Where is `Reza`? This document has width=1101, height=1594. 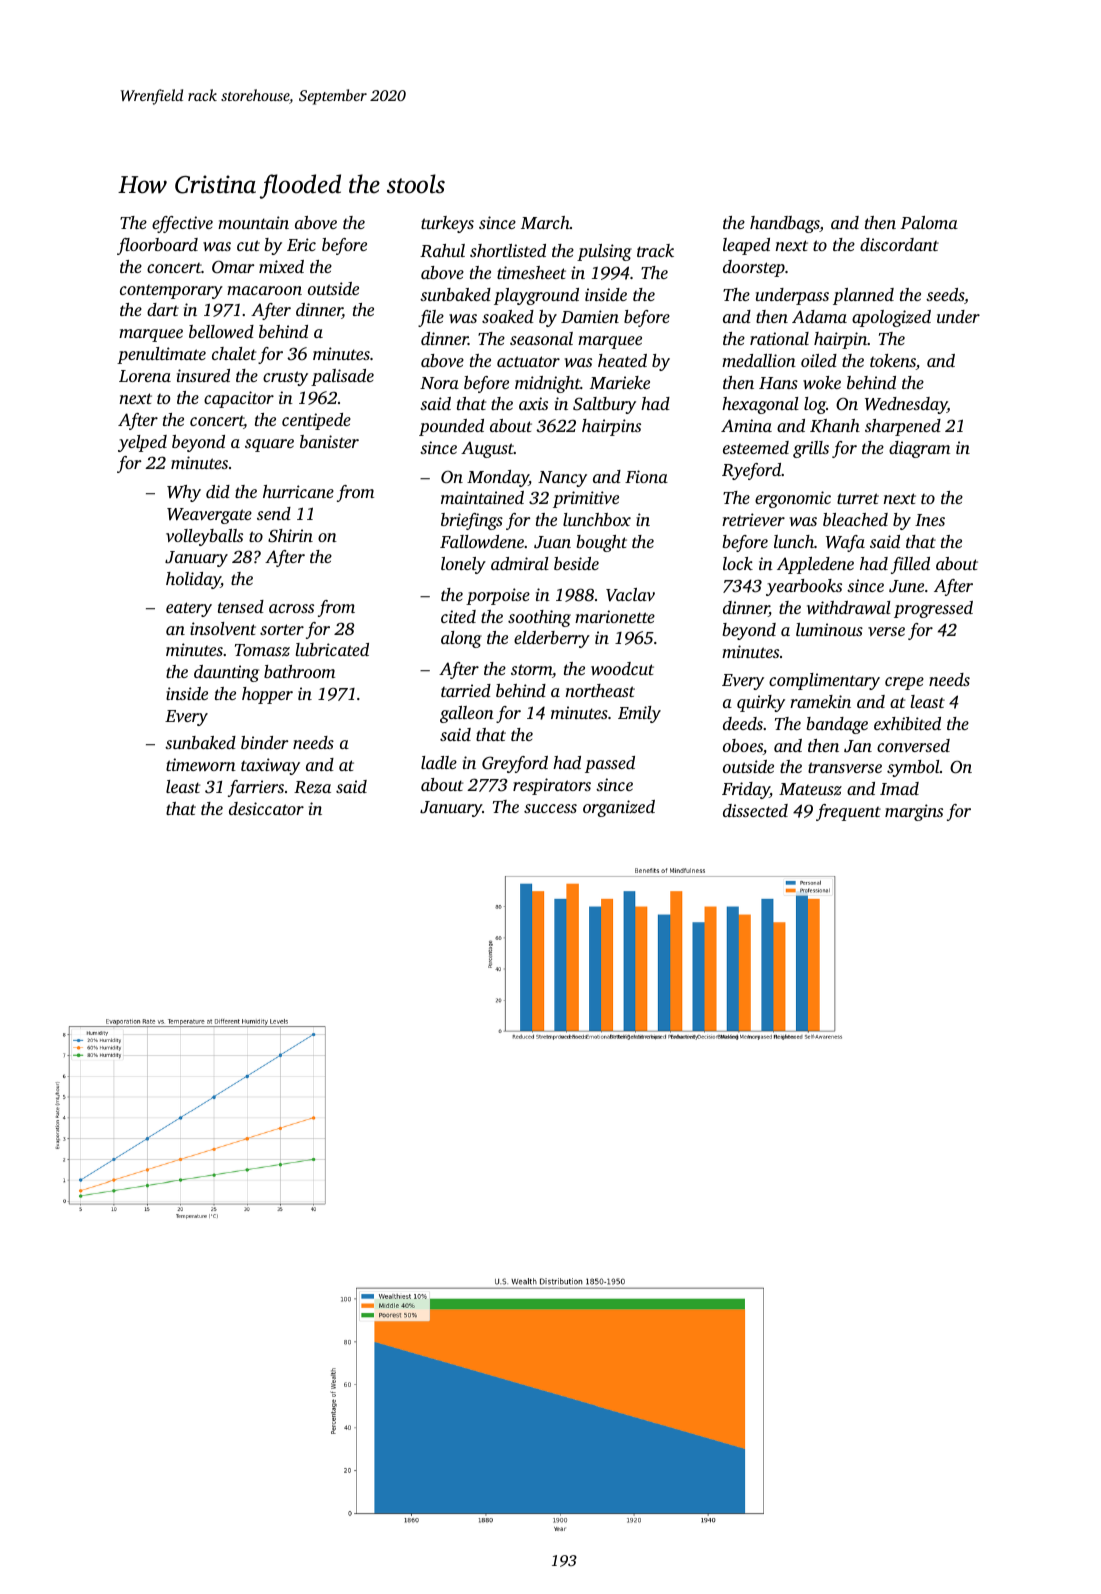
Reza is located at coordinates (312, 787).
